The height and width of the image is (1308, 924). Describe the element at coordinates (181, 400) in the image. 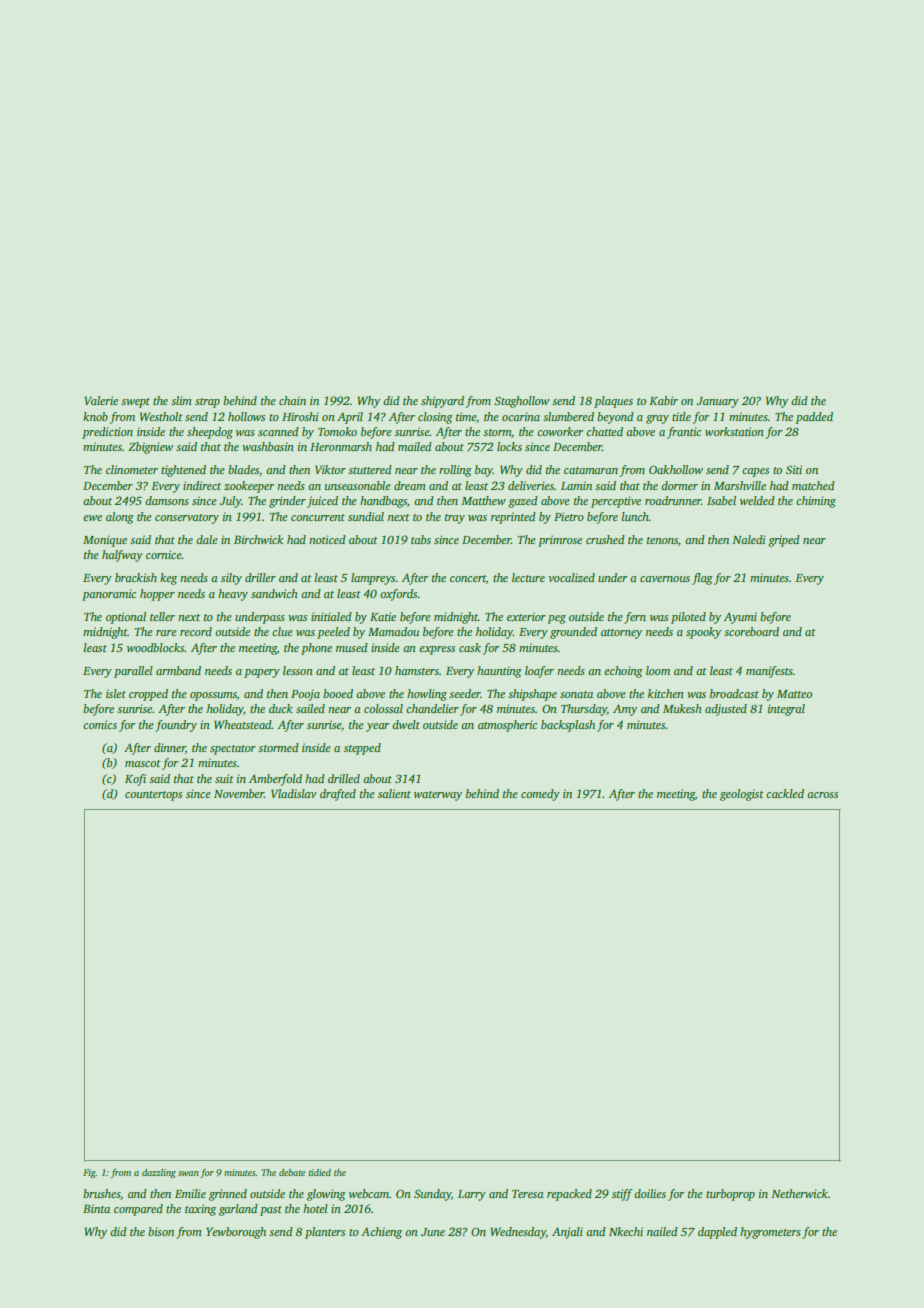

I see `slim` at that location.
